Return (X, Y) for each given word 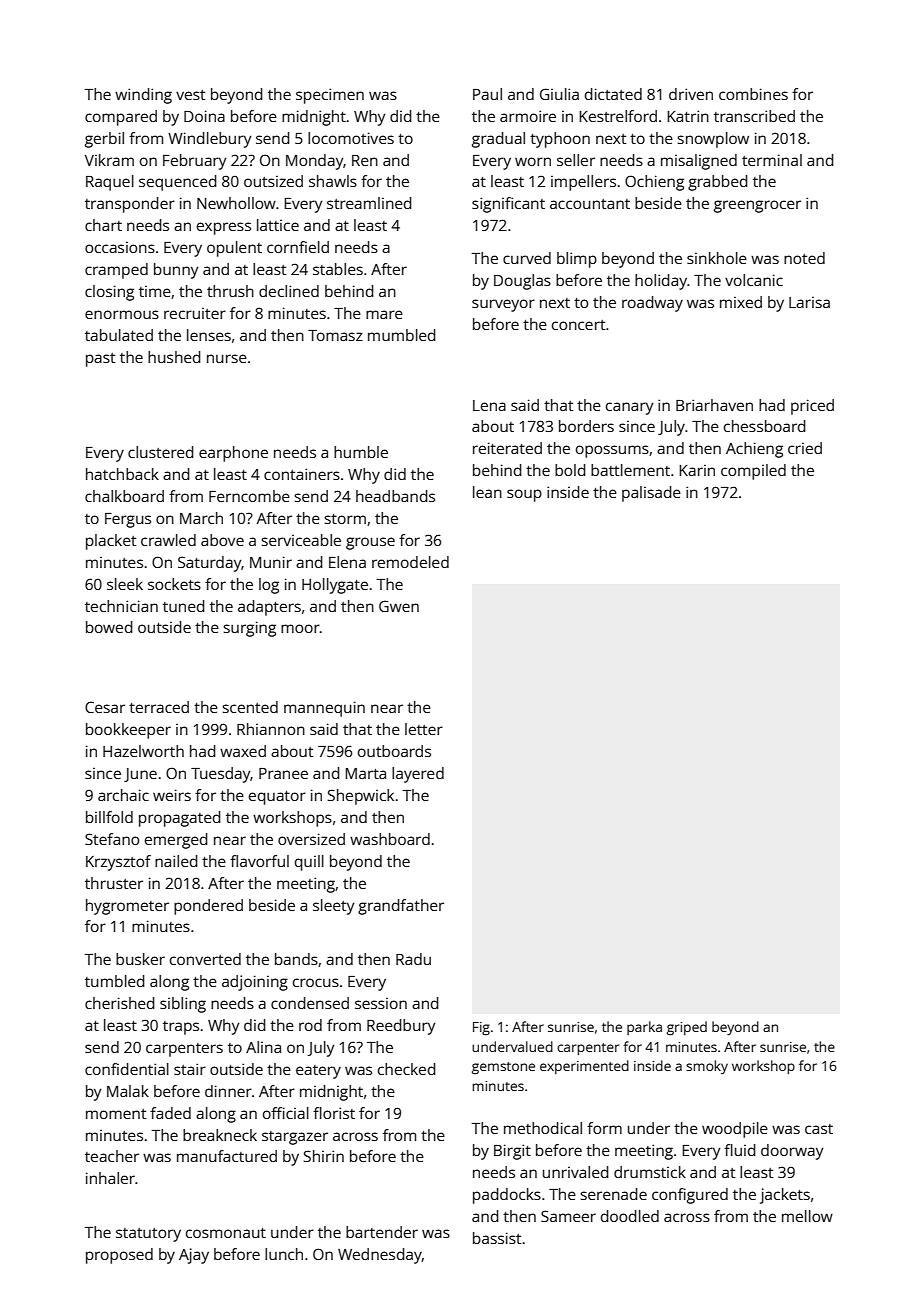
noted (804, 258)
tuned (184, 606)
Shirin (324, 1156)
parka (644, 1028)
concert (579, 325)
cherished (120, 1003)
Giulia (559, 94)
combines (753, 94)
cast (819, 1129)
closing (109, 293)
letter (424, 729)
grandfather (401, 907)
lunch (284, 1254)
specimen (330, 96)
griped (687, 1028)
